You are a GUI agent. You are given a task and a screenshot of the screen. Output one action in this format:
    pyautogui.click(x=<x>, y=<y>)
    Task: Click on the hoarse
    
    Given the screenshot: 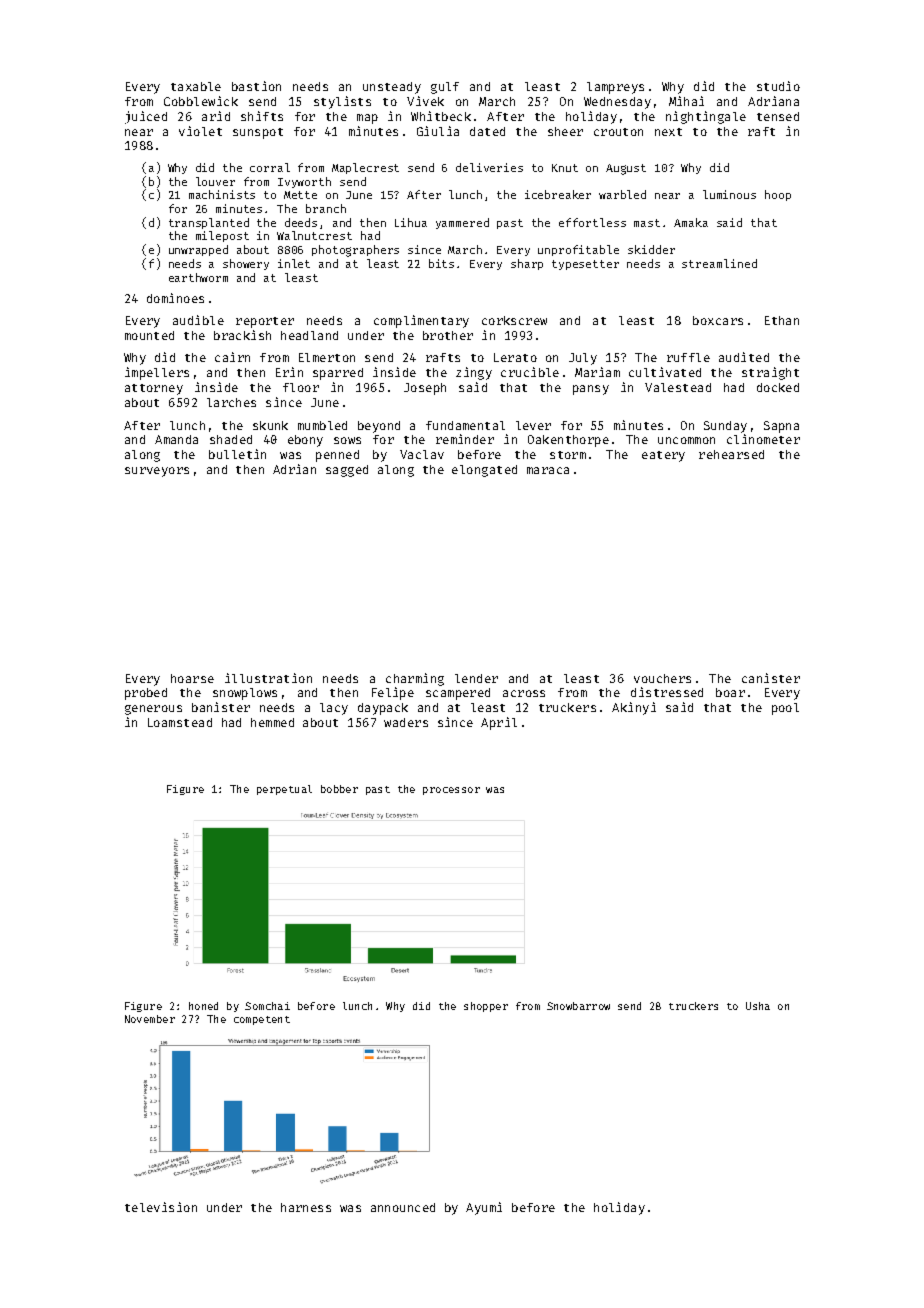 What is the action you would take?
    pyautogui.click(x=192, y=678)
